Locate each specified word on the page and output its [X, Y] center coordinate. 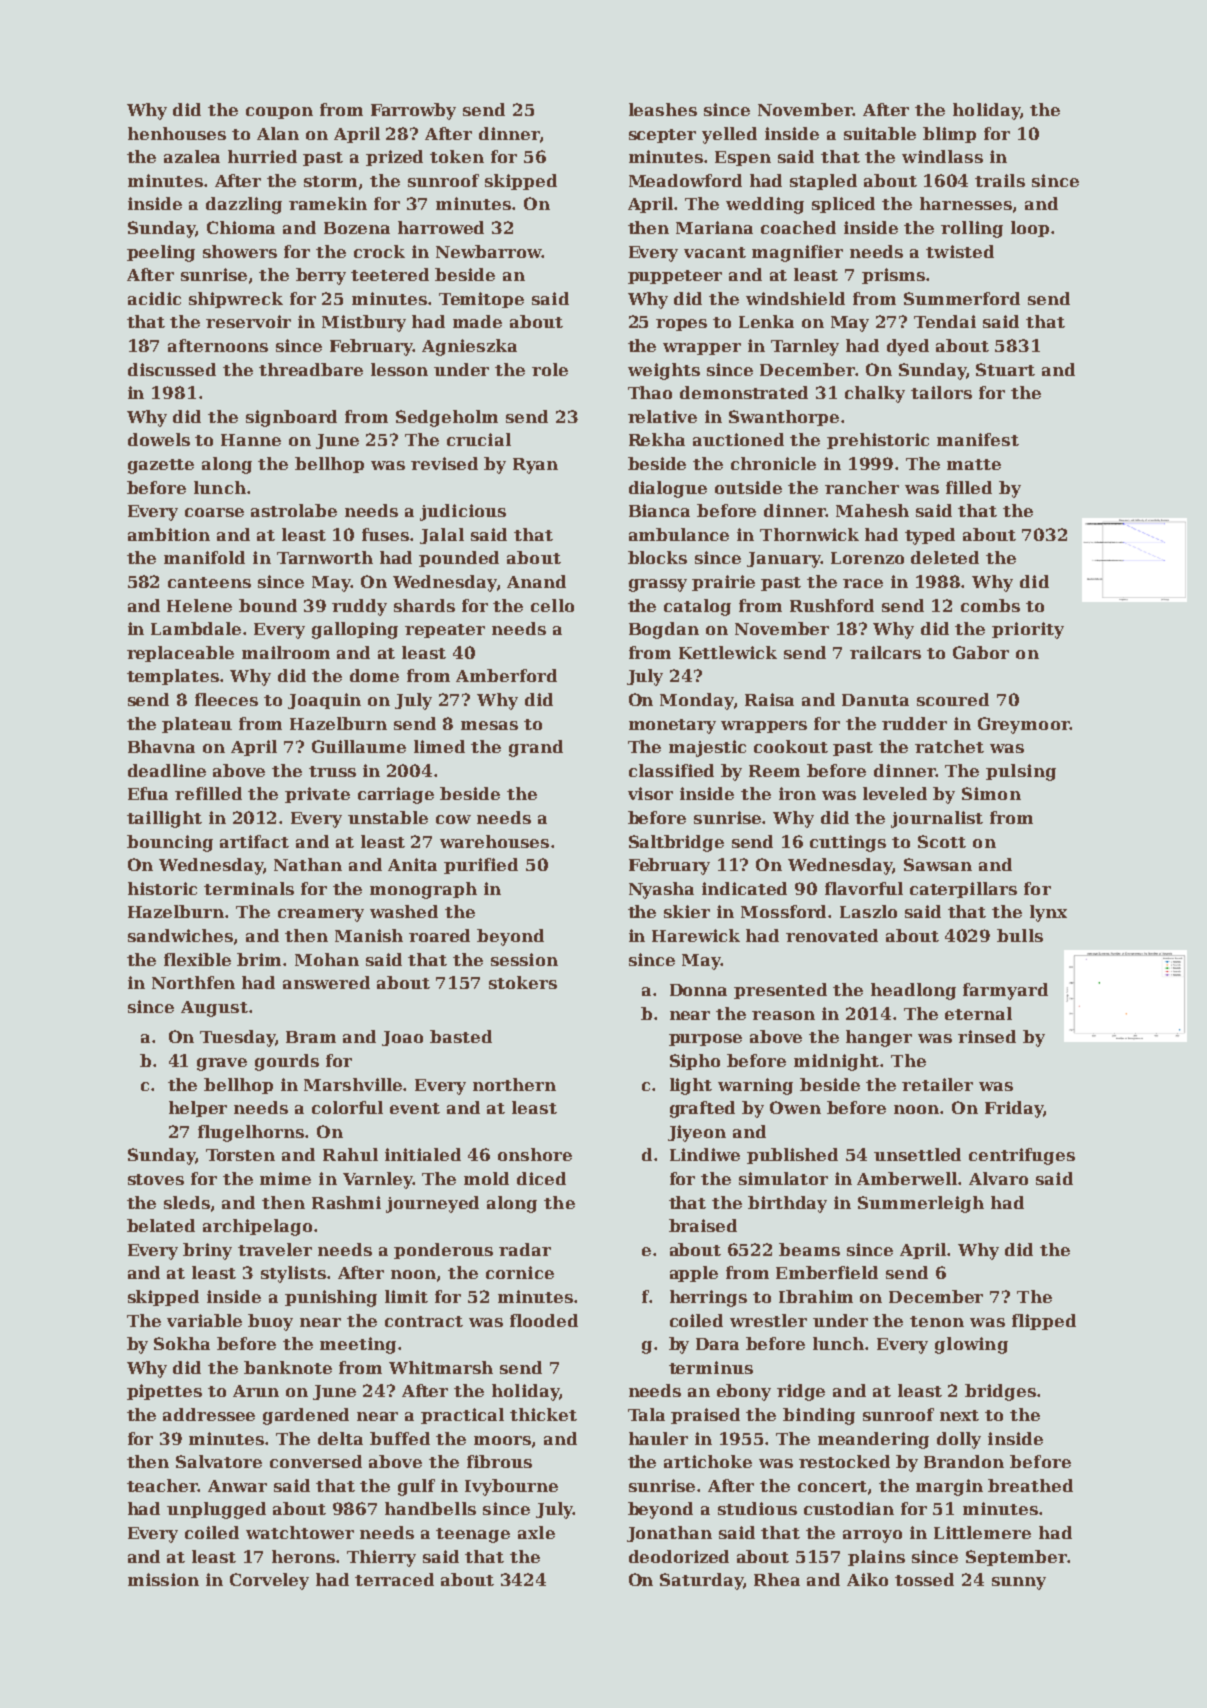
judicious [463, 512]
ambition [169, 534]
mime [285, 1178]
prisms [893, 276]
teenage [473, 1535]
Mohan [327, 959]
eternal [978, 1013]
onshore [535, 1154]
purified [481, 866]
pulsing [1021, 772]
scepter [662, 136]
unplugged [216, 1510]
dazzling [244, 205]
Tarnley [805, 347]
